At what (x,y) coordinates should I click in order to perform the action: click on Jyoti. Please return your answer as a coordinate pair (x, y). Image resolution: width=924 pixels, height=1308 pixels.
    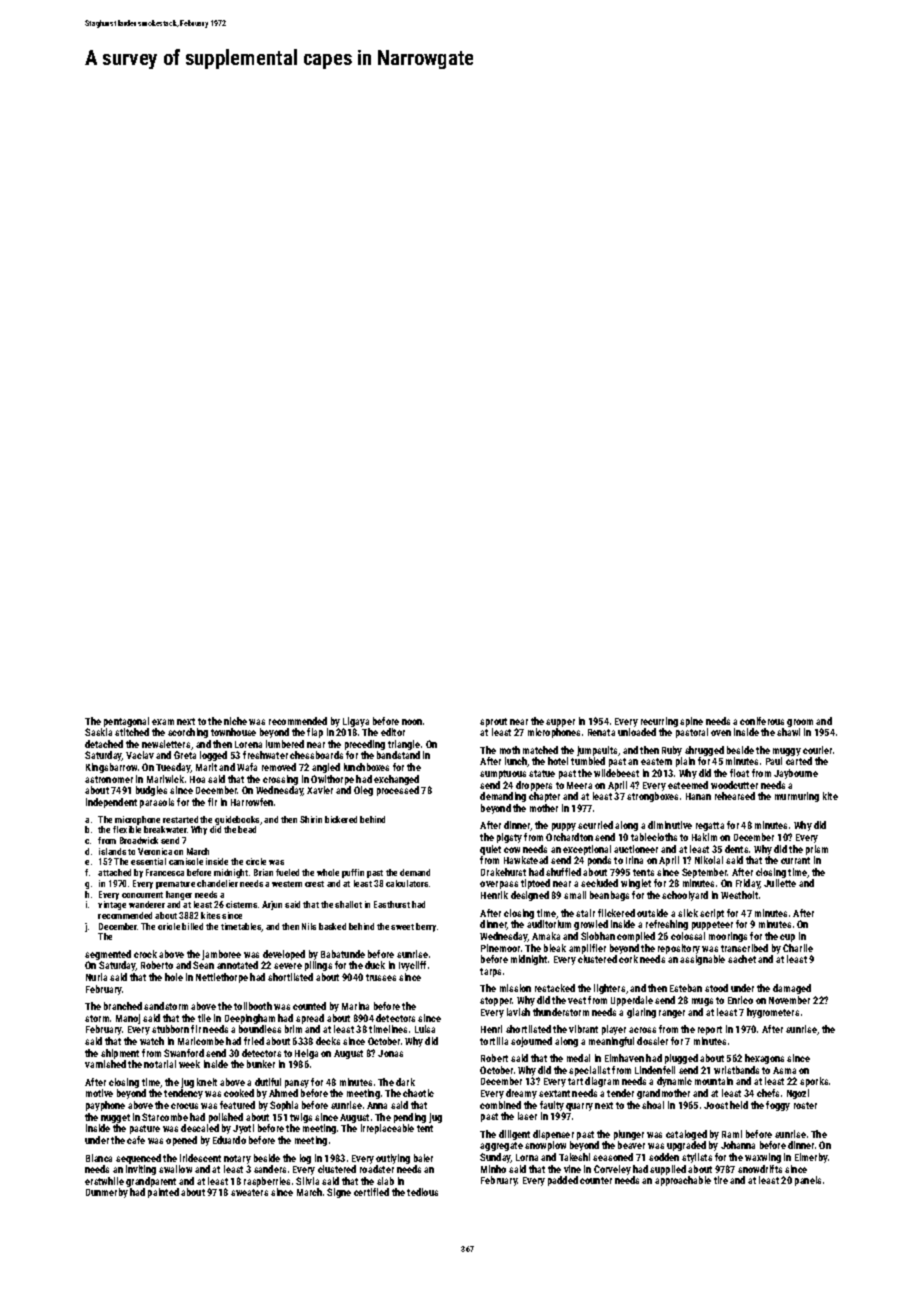
    Looking at the image, I should click on (243, 1129).
